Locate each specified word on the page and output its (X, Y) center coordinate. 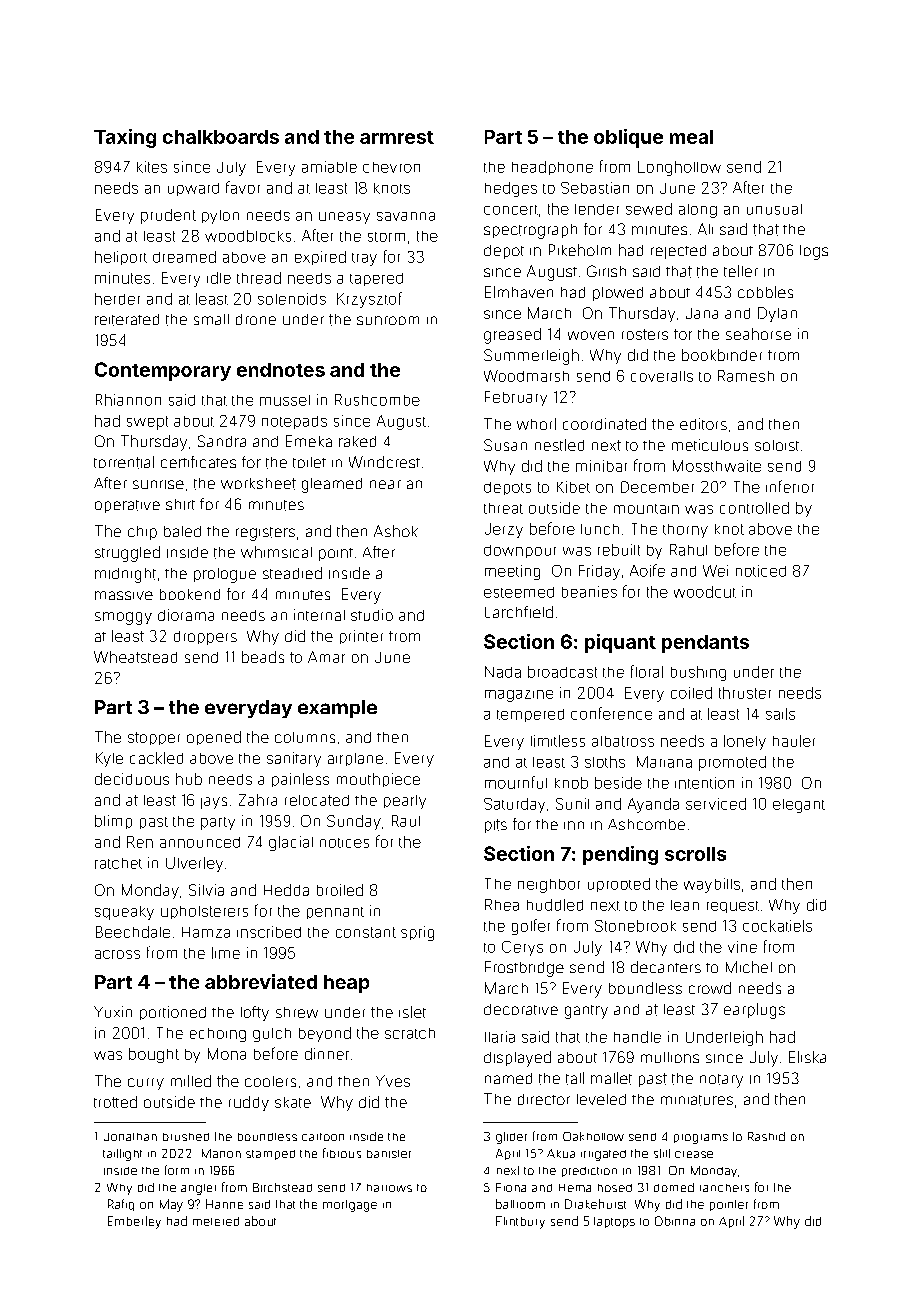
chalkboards (221, 137)
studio (372, 615)
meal (691, 137)
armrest (397, 137)
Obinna (675, 1221)
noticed (761, 571)
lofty (255, 1013)
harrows (389, 1188)
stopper (154, 738)
